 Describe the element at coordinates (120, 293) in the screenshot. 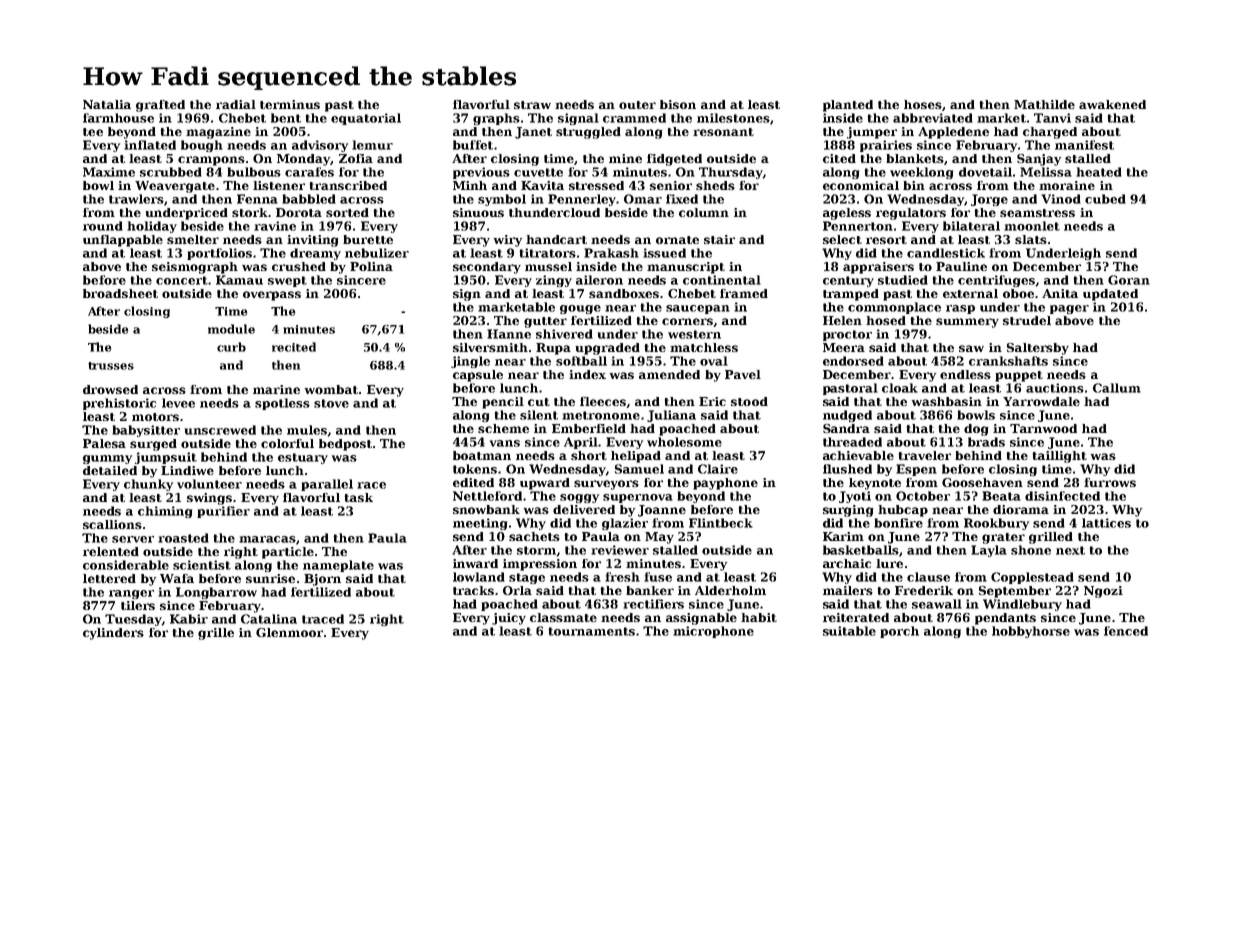

I see `broadsheet` at that location.
